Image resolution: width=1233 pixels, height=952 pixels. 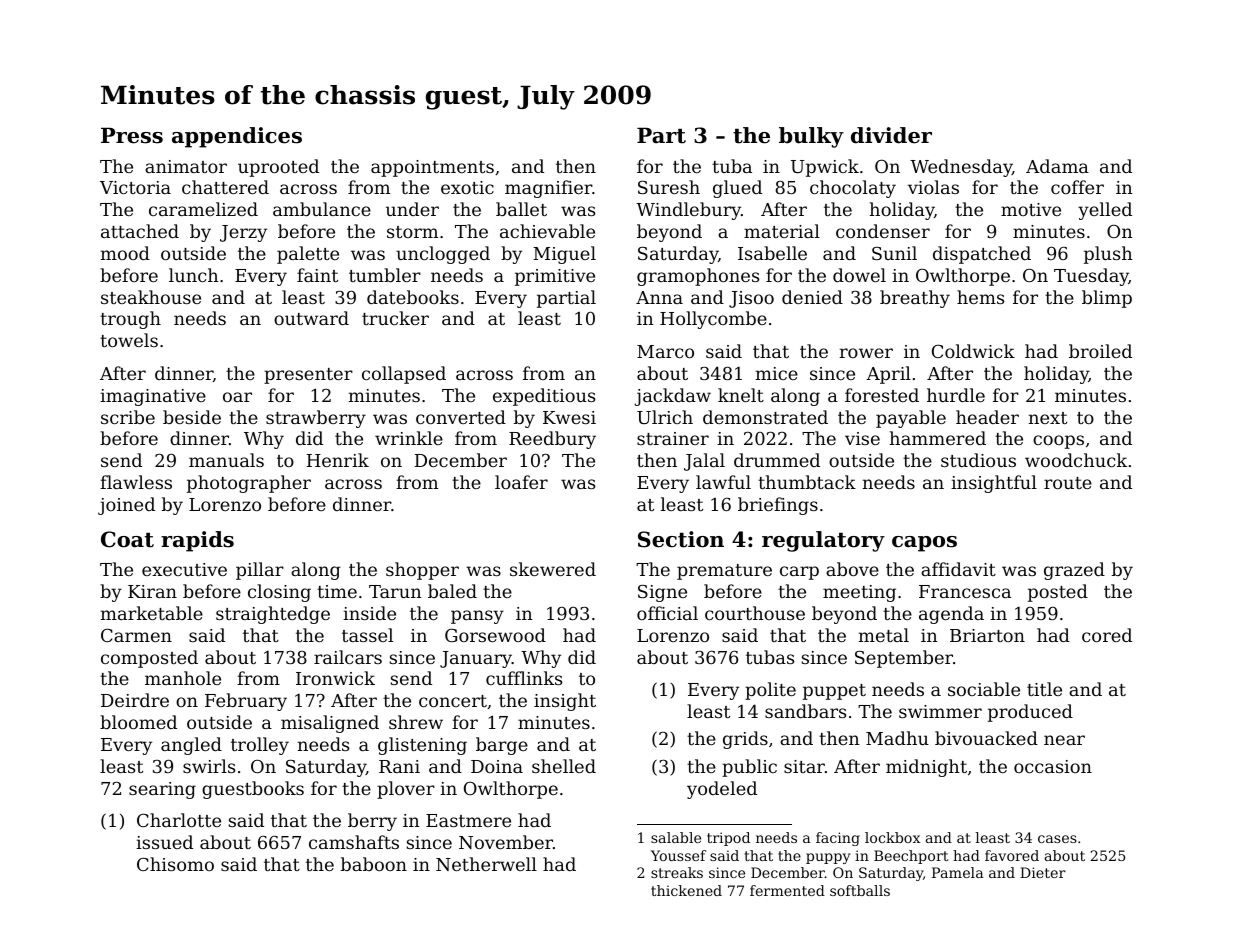 What do you see at coordinates (665, 351) in the page?
I see `Marco` at bounding box center [665, 351].
